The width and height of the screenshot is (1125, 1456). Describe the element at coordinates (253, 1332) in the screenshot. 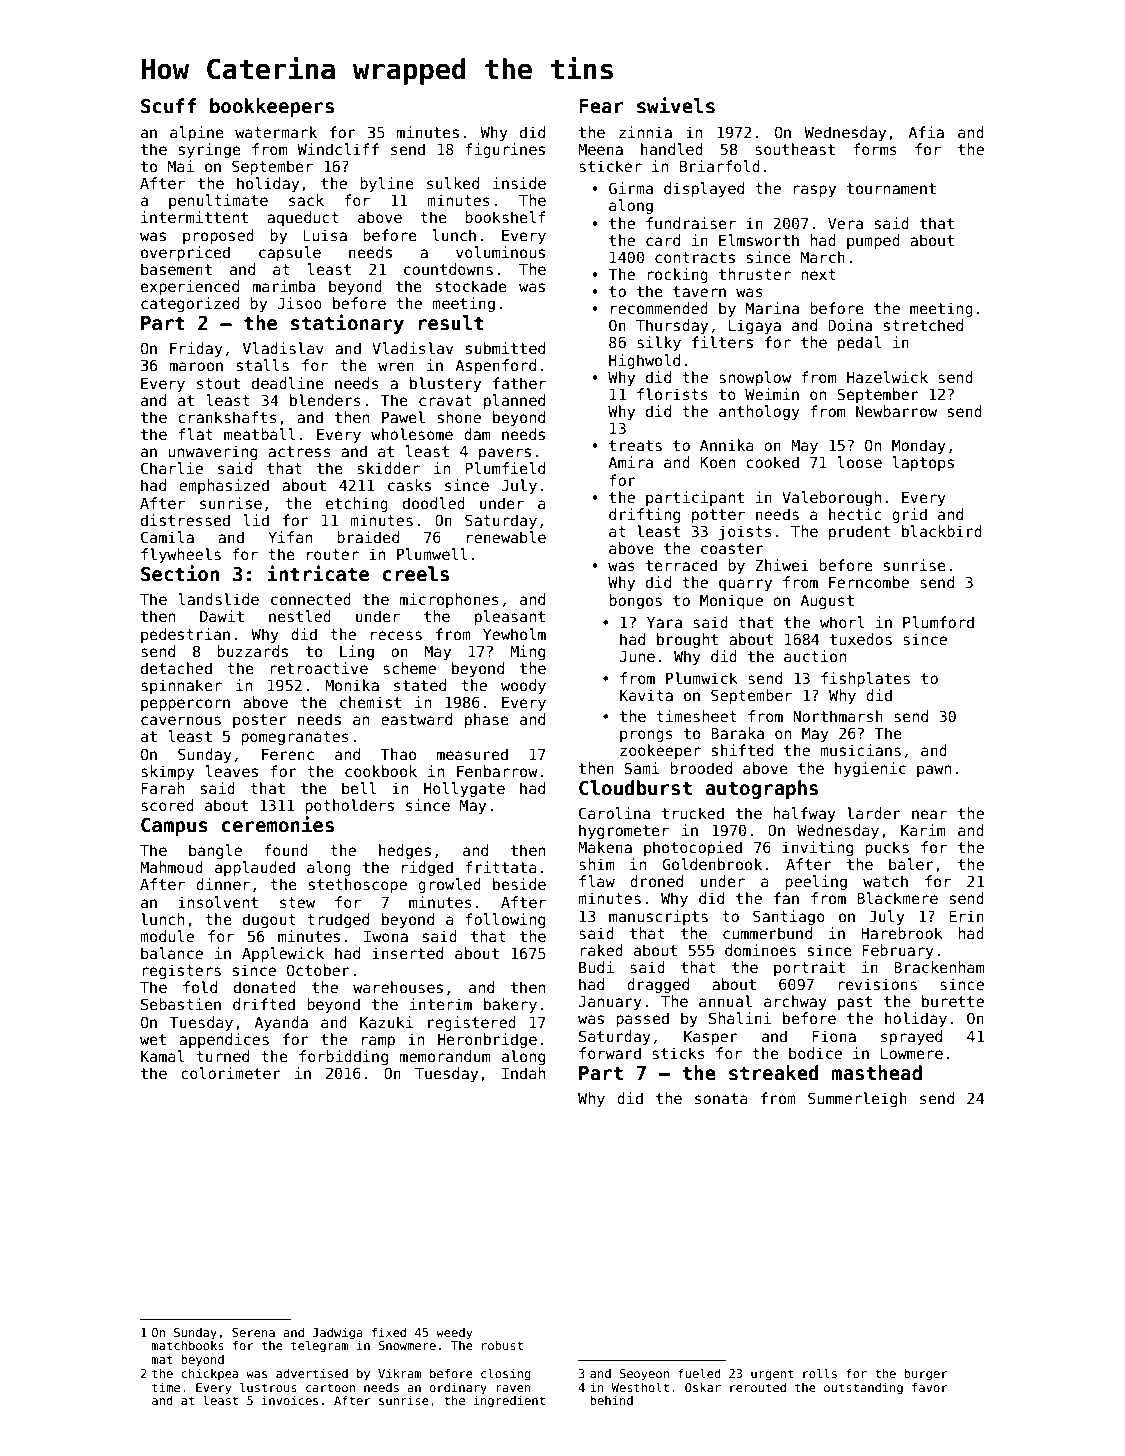

I see `Serena` at that location.
